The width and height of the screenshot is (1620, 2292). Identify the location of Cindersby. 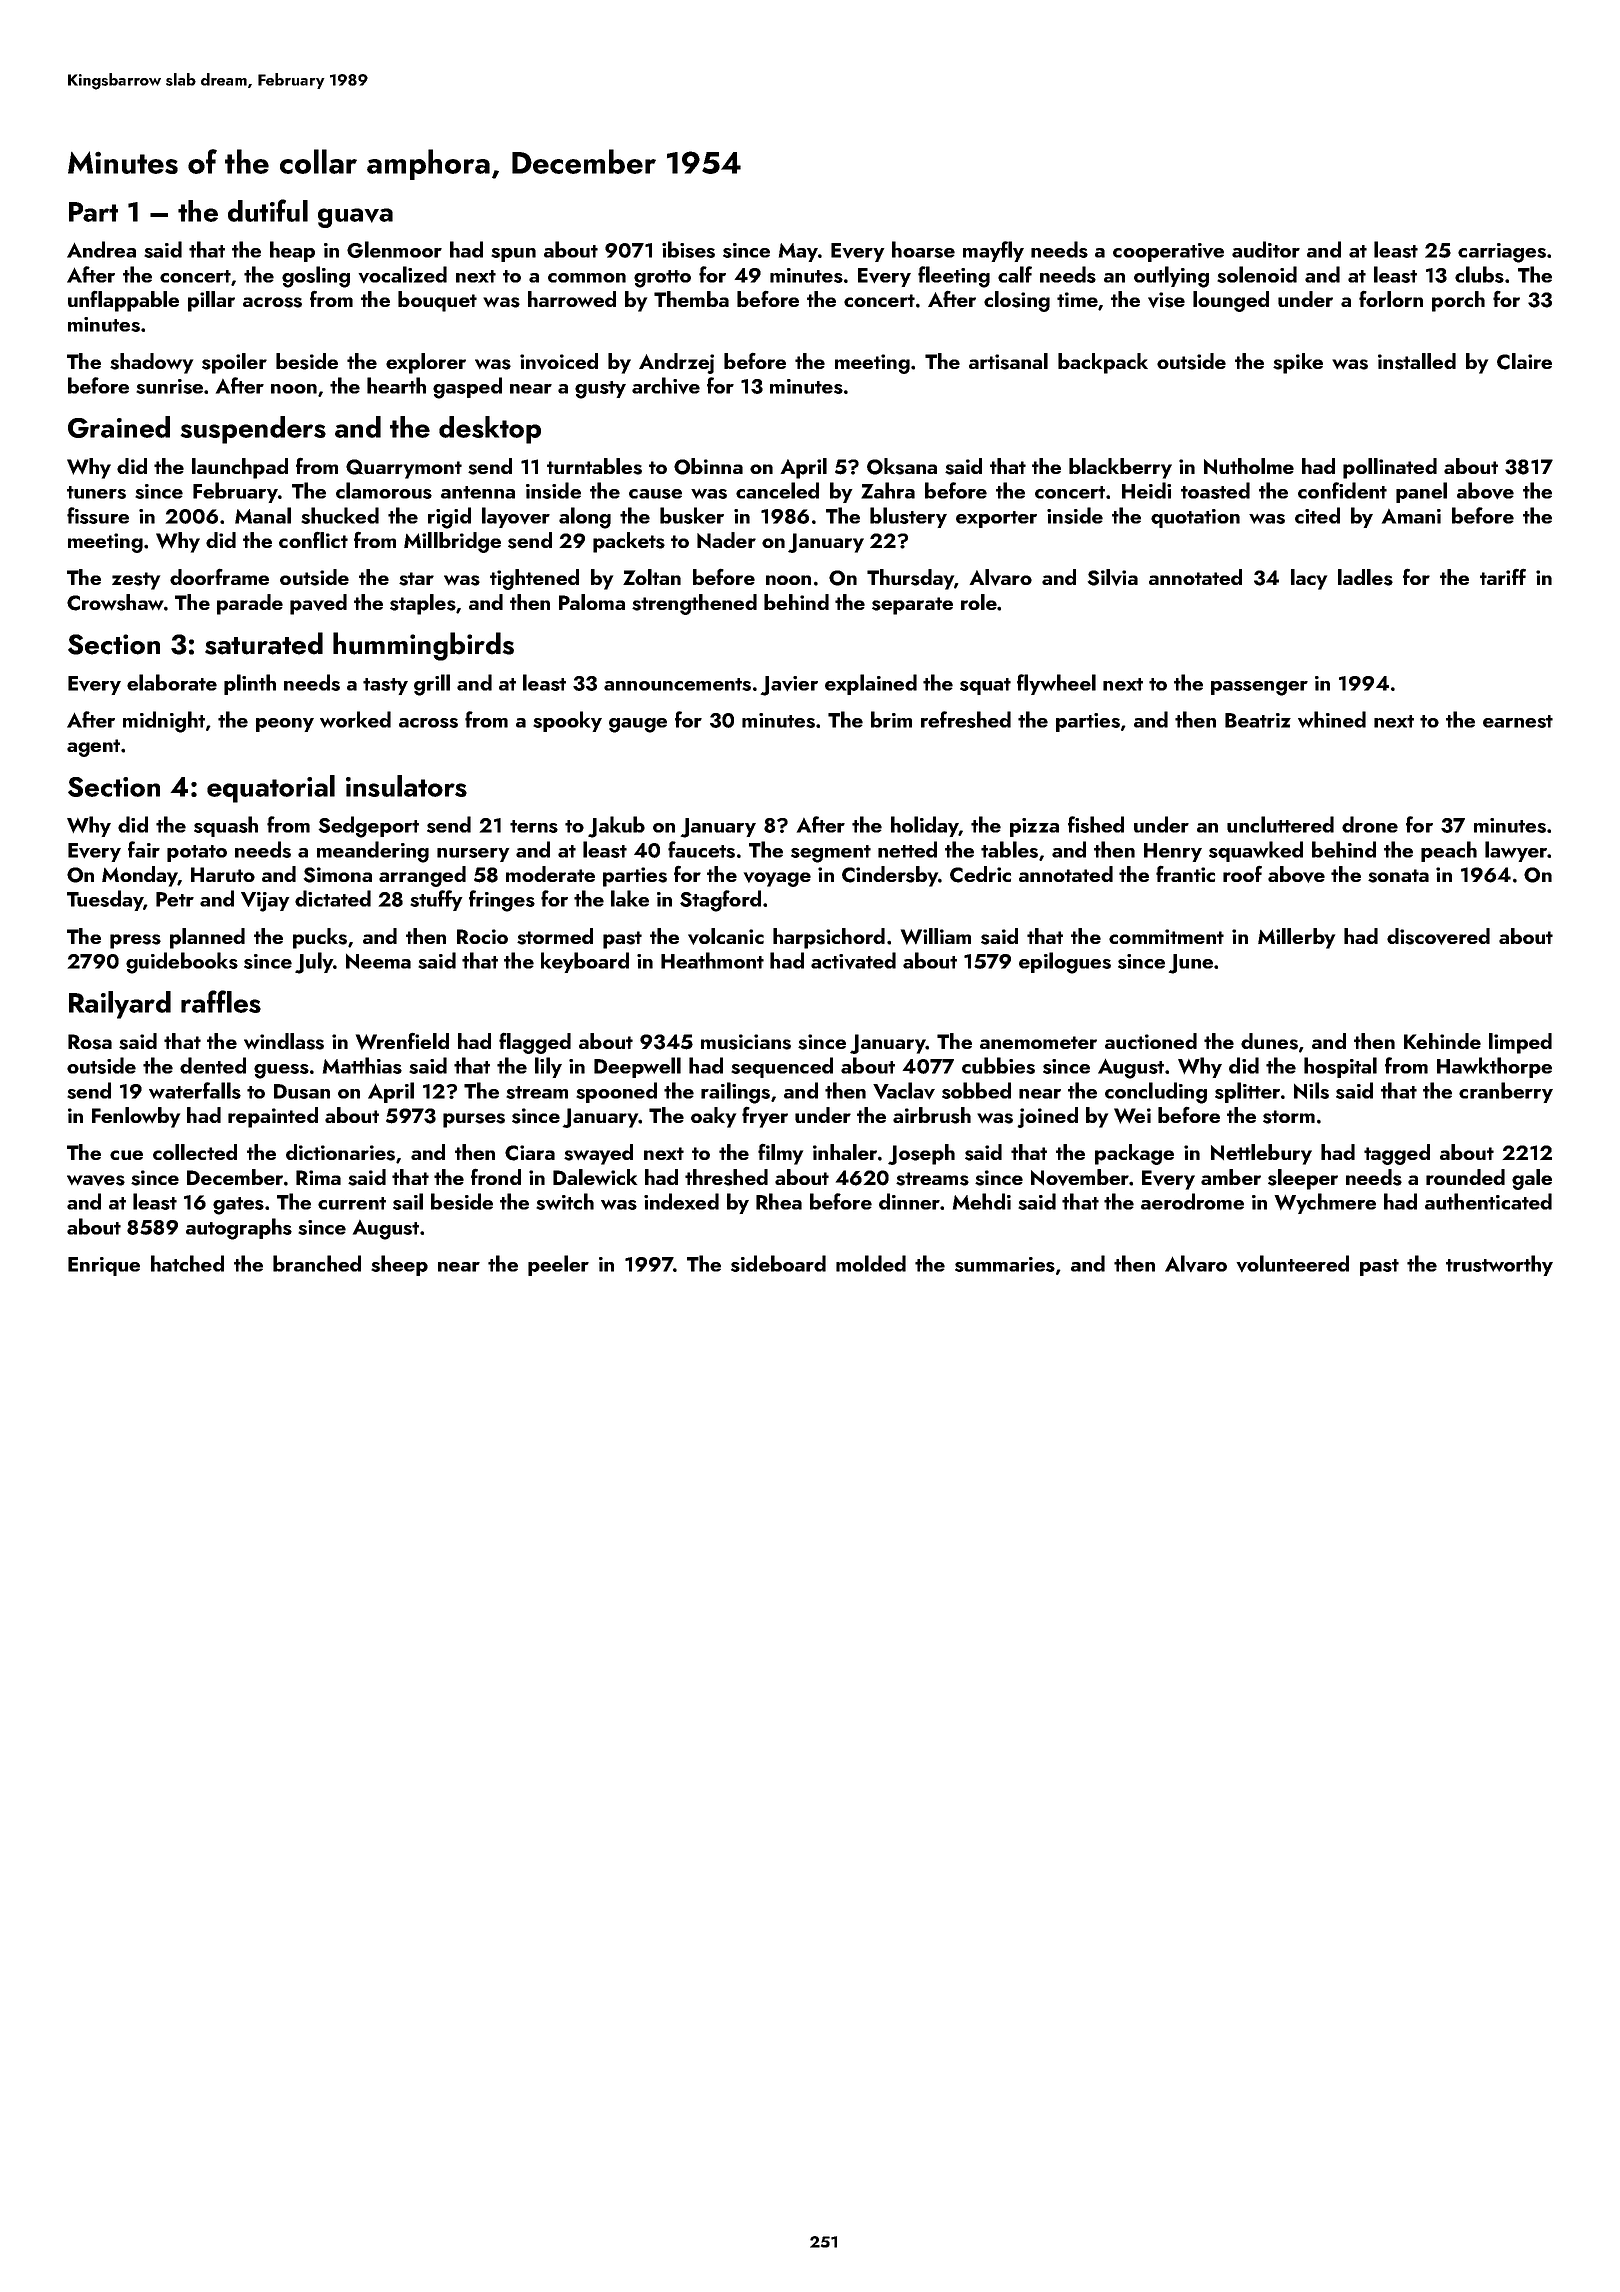
(890, 876).
